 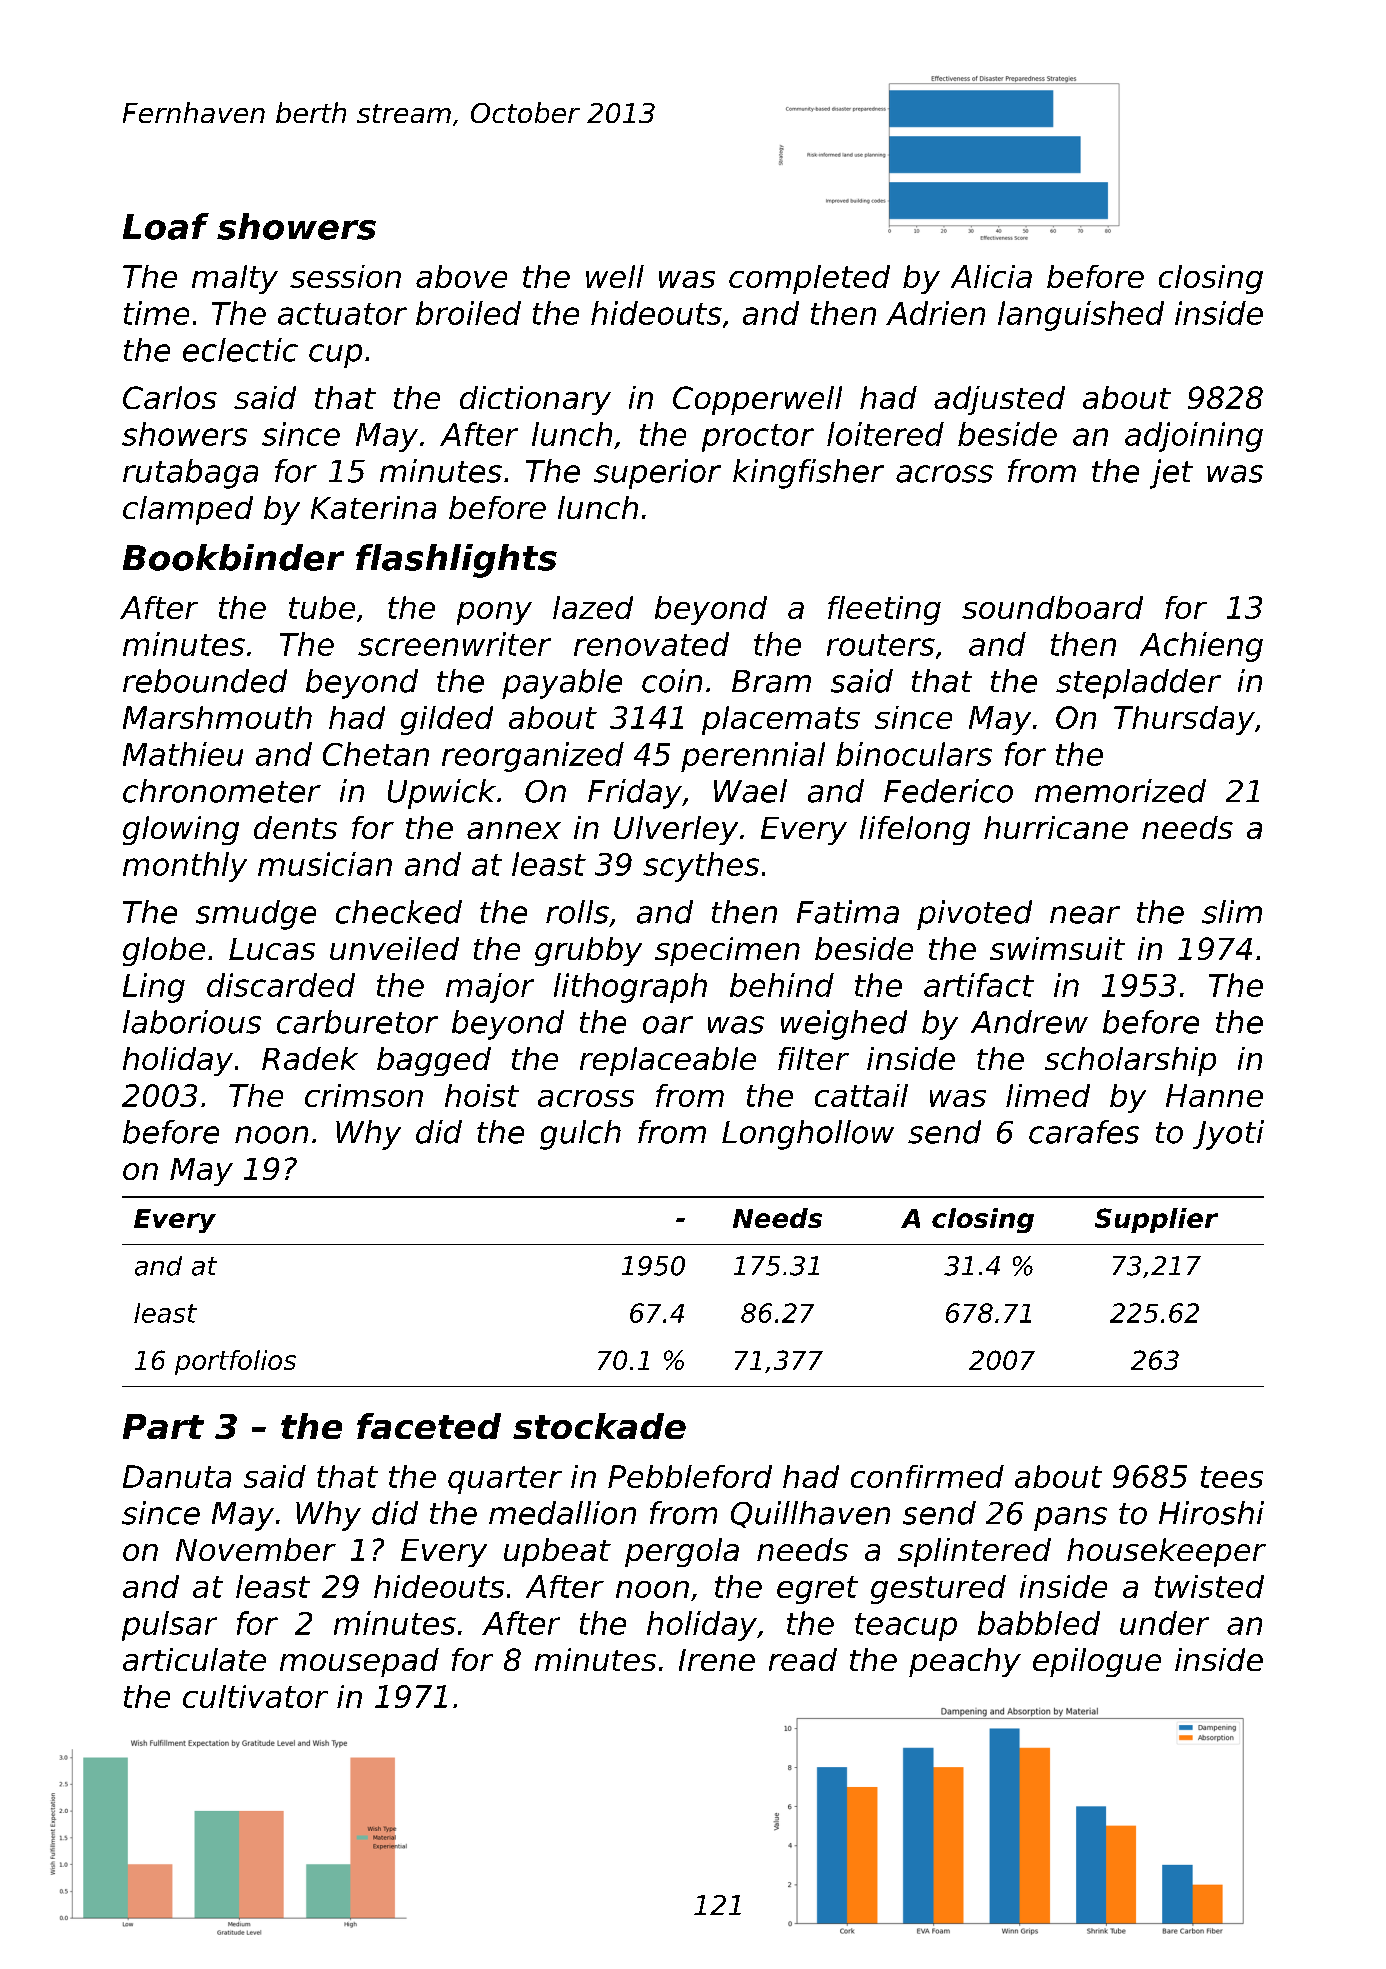 What do you see at coordinates (1138, 684) in the screenshot?
I see `stepladder` at bounding box center [1138, 684].
